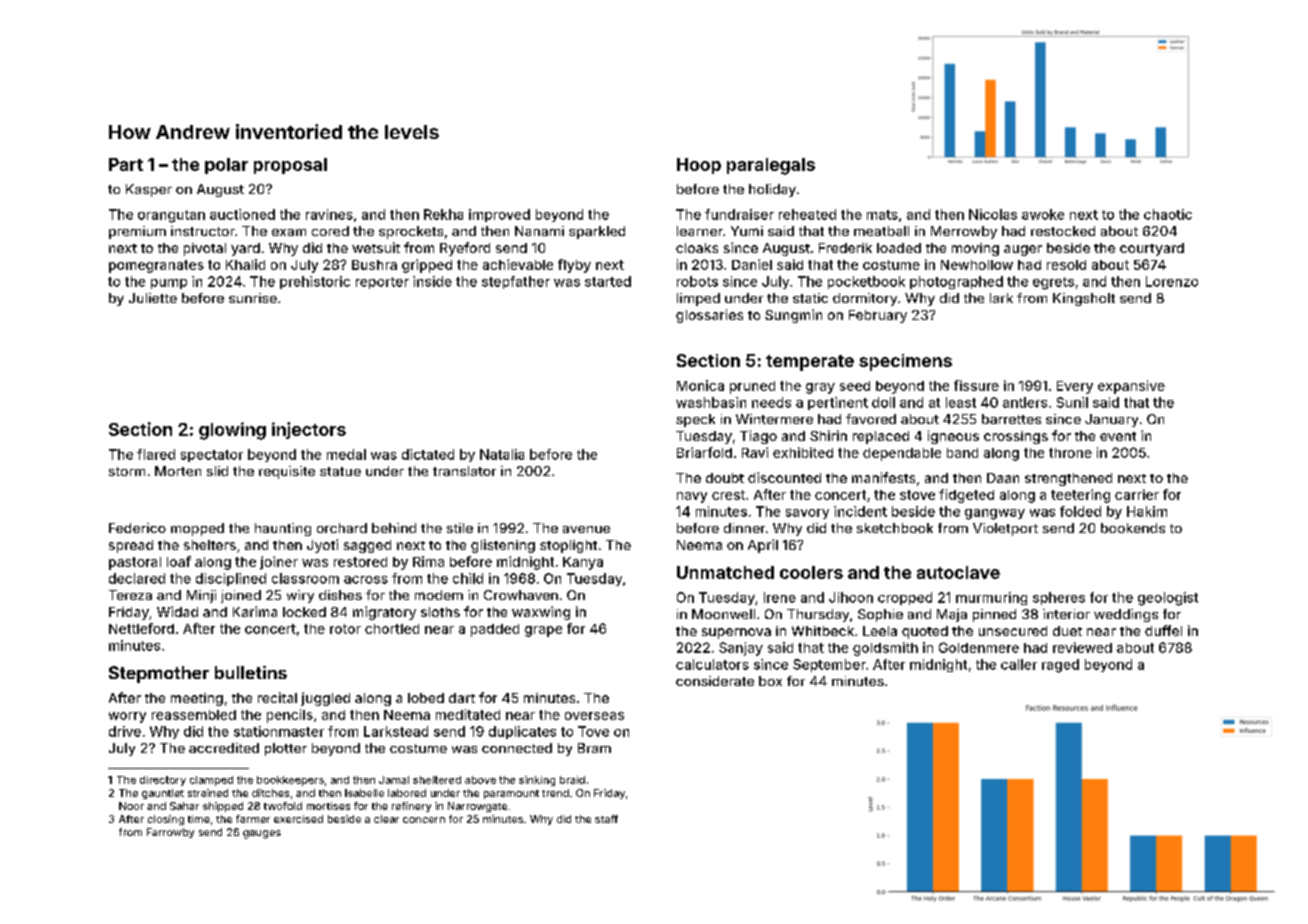  What do you see at coordinates (439, 595) in the screenshot?
I see `modem` at bounding box center [439, 595].
